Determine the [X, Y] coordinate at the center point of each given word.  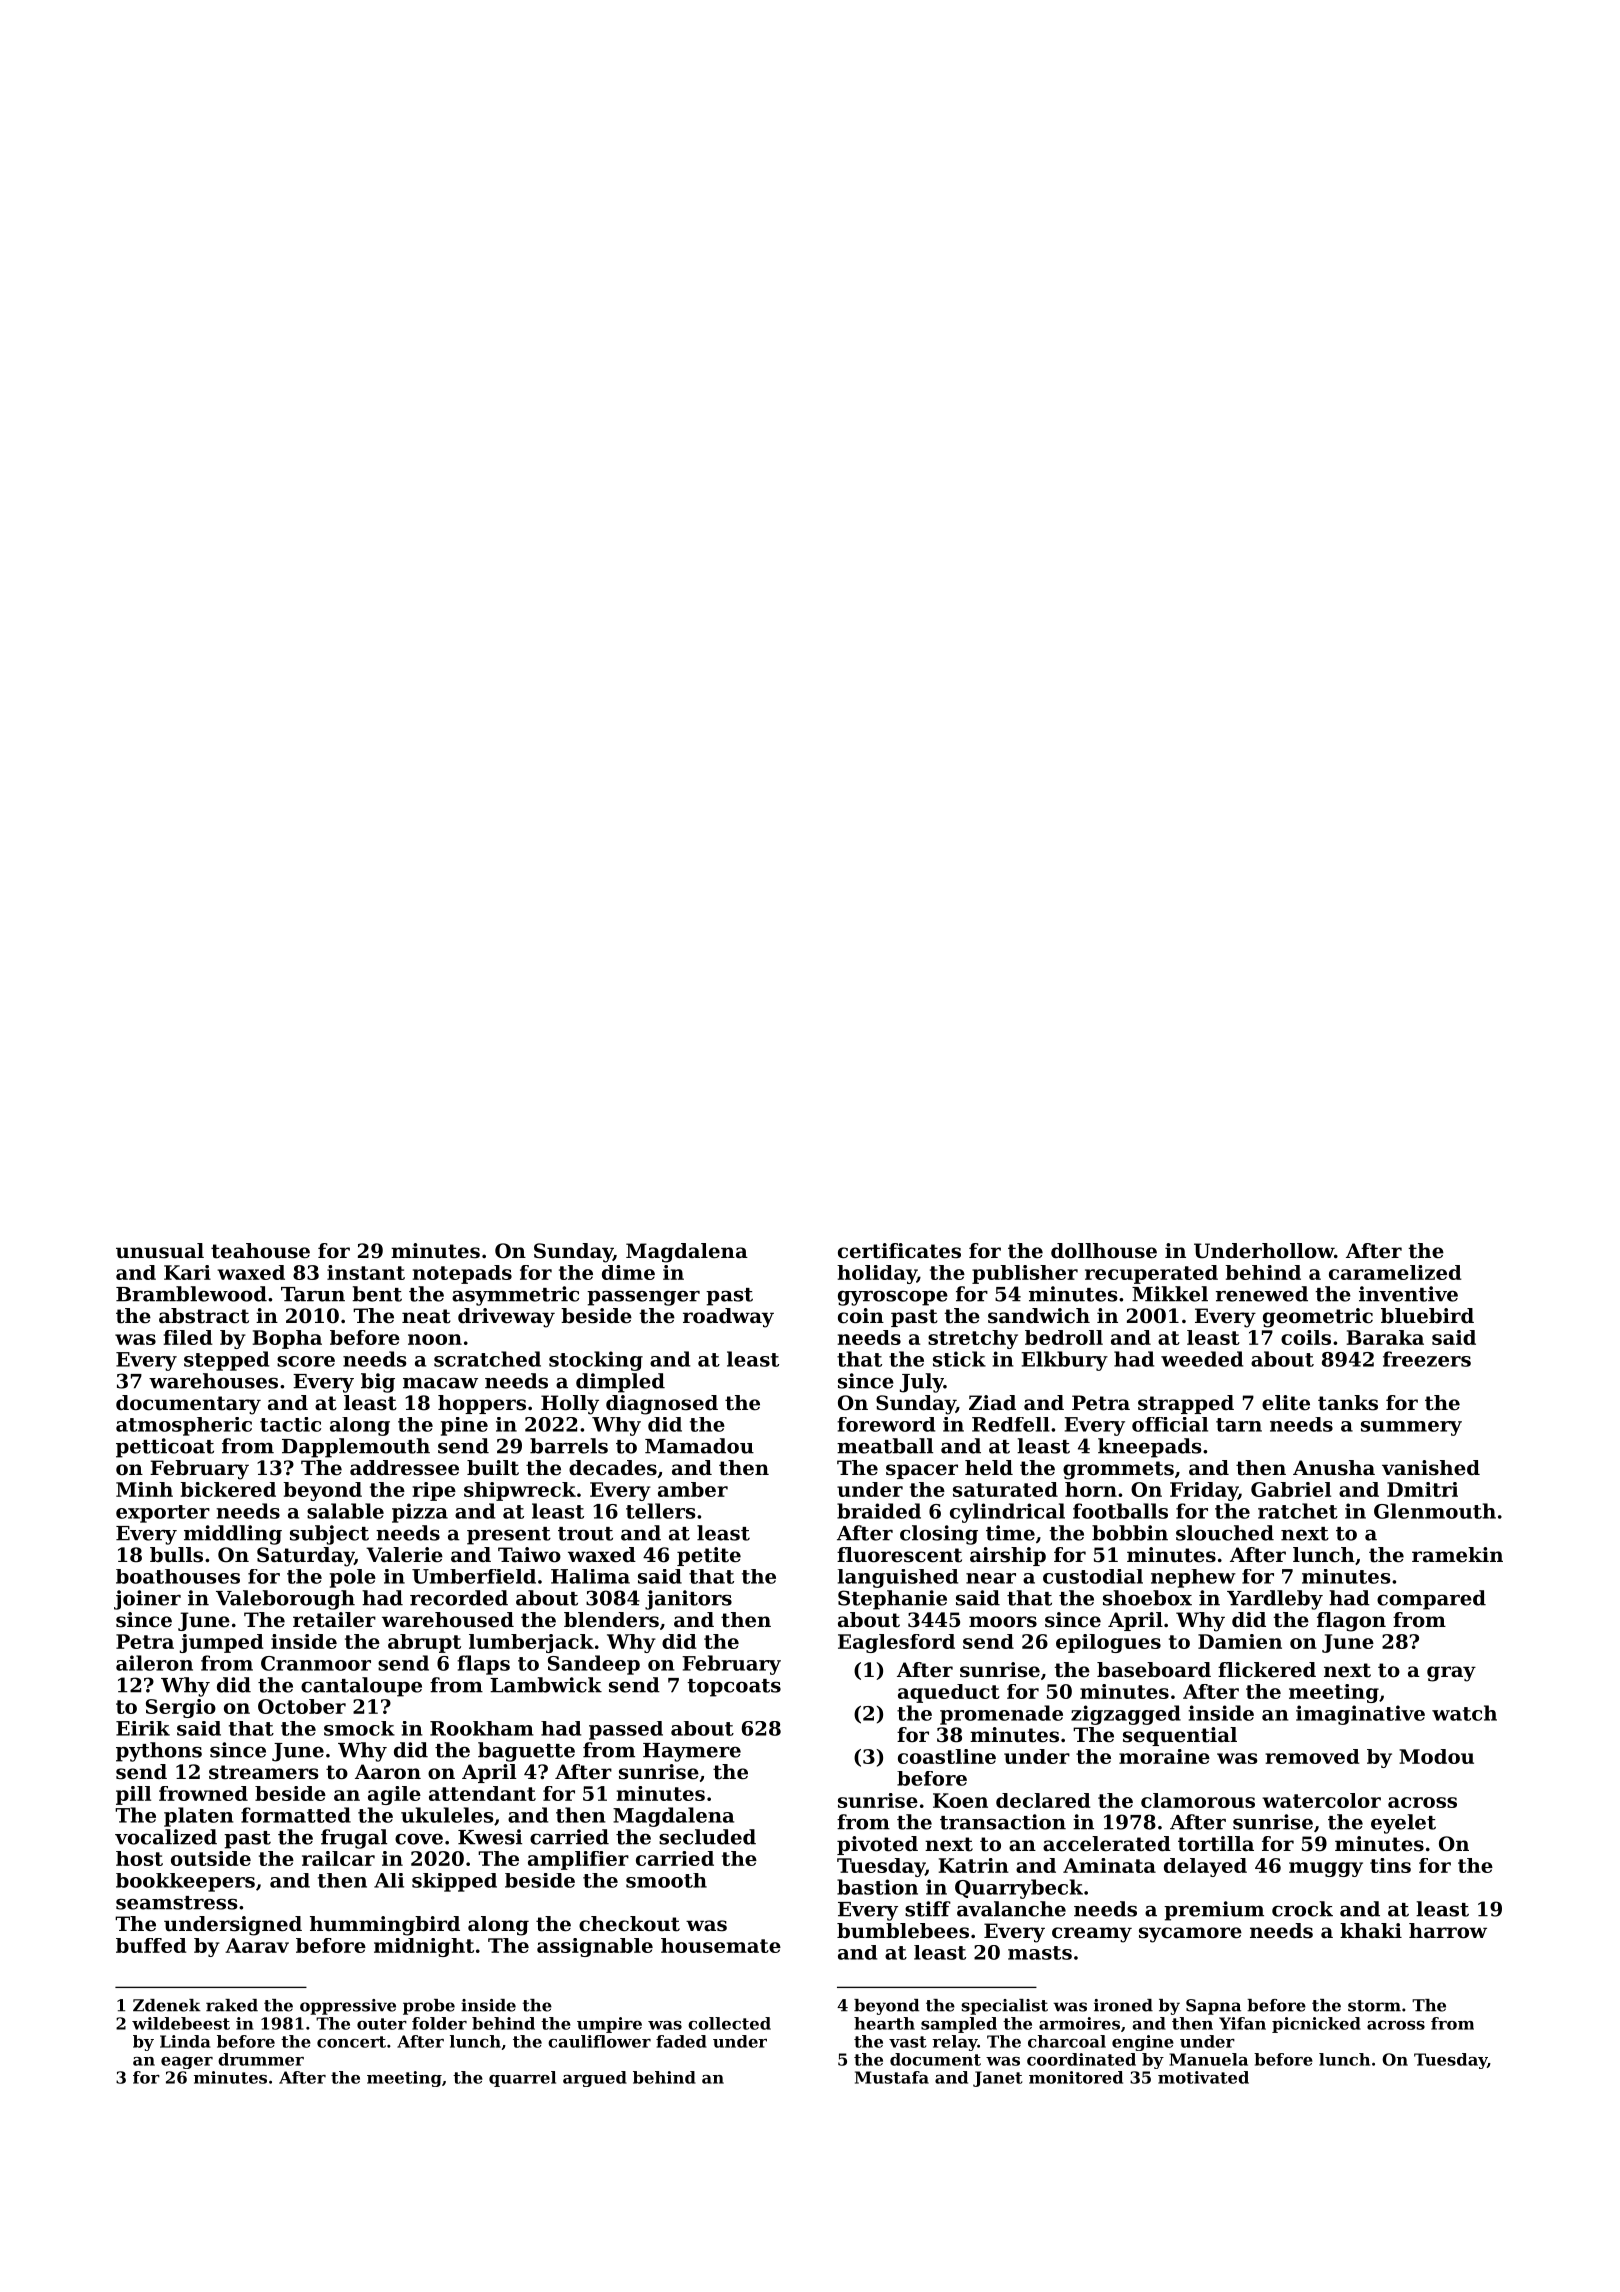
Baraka [1385, 1337]
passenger [643, 1298]
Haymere [692, 1752]
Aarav [257, 1945]
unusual [160, 1251]
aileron [154, 1663]
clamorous [1198, 1800]
